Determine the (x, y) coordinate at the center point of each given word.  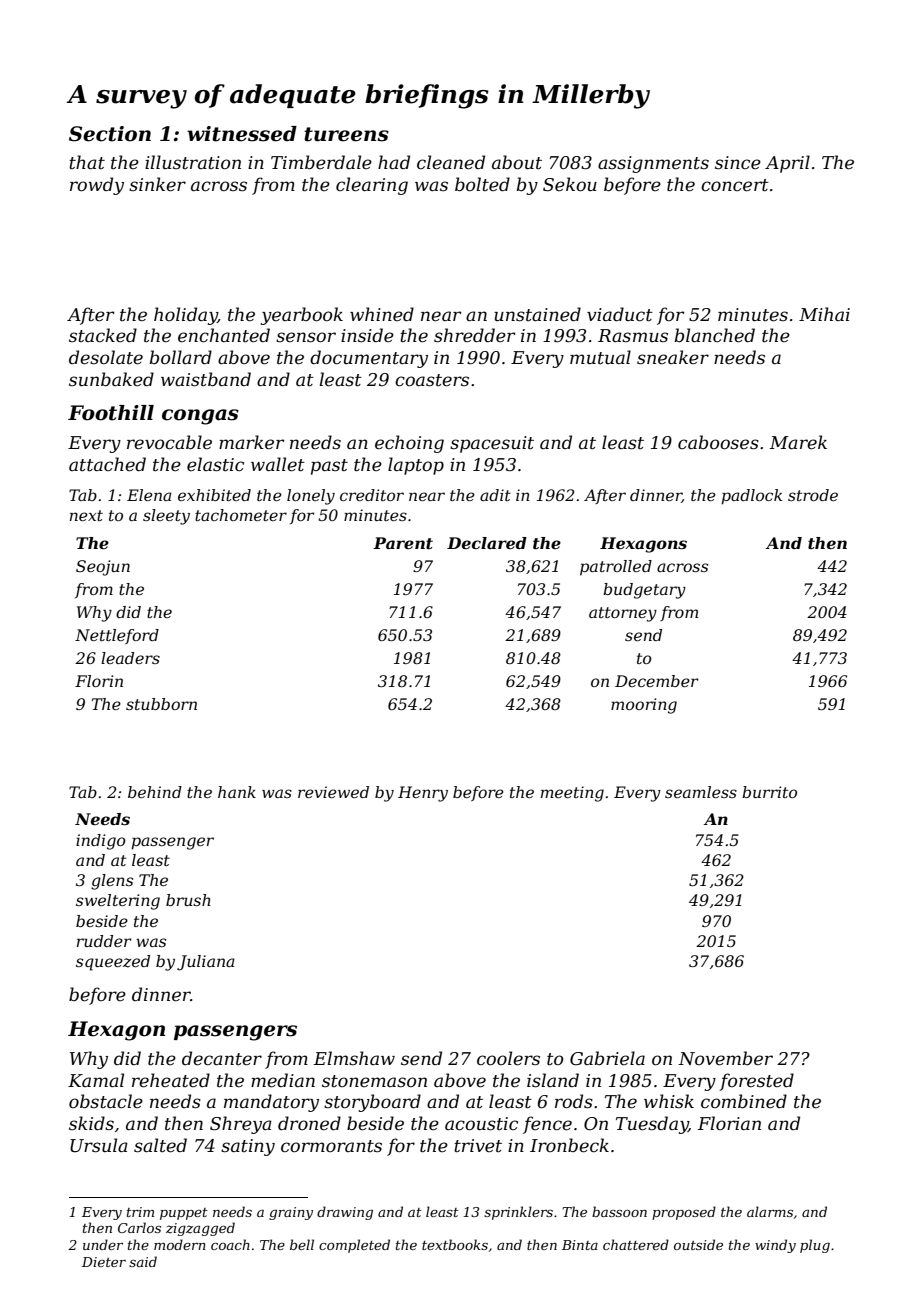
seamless (701, 792)
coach (230, 1244)
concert (735, 185)
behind (155, 792)
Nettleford (117, 636)
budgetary (644, 591)
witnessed (242, 134)
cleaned (451, 162)
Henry (423, 794)
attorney (623, 614)
